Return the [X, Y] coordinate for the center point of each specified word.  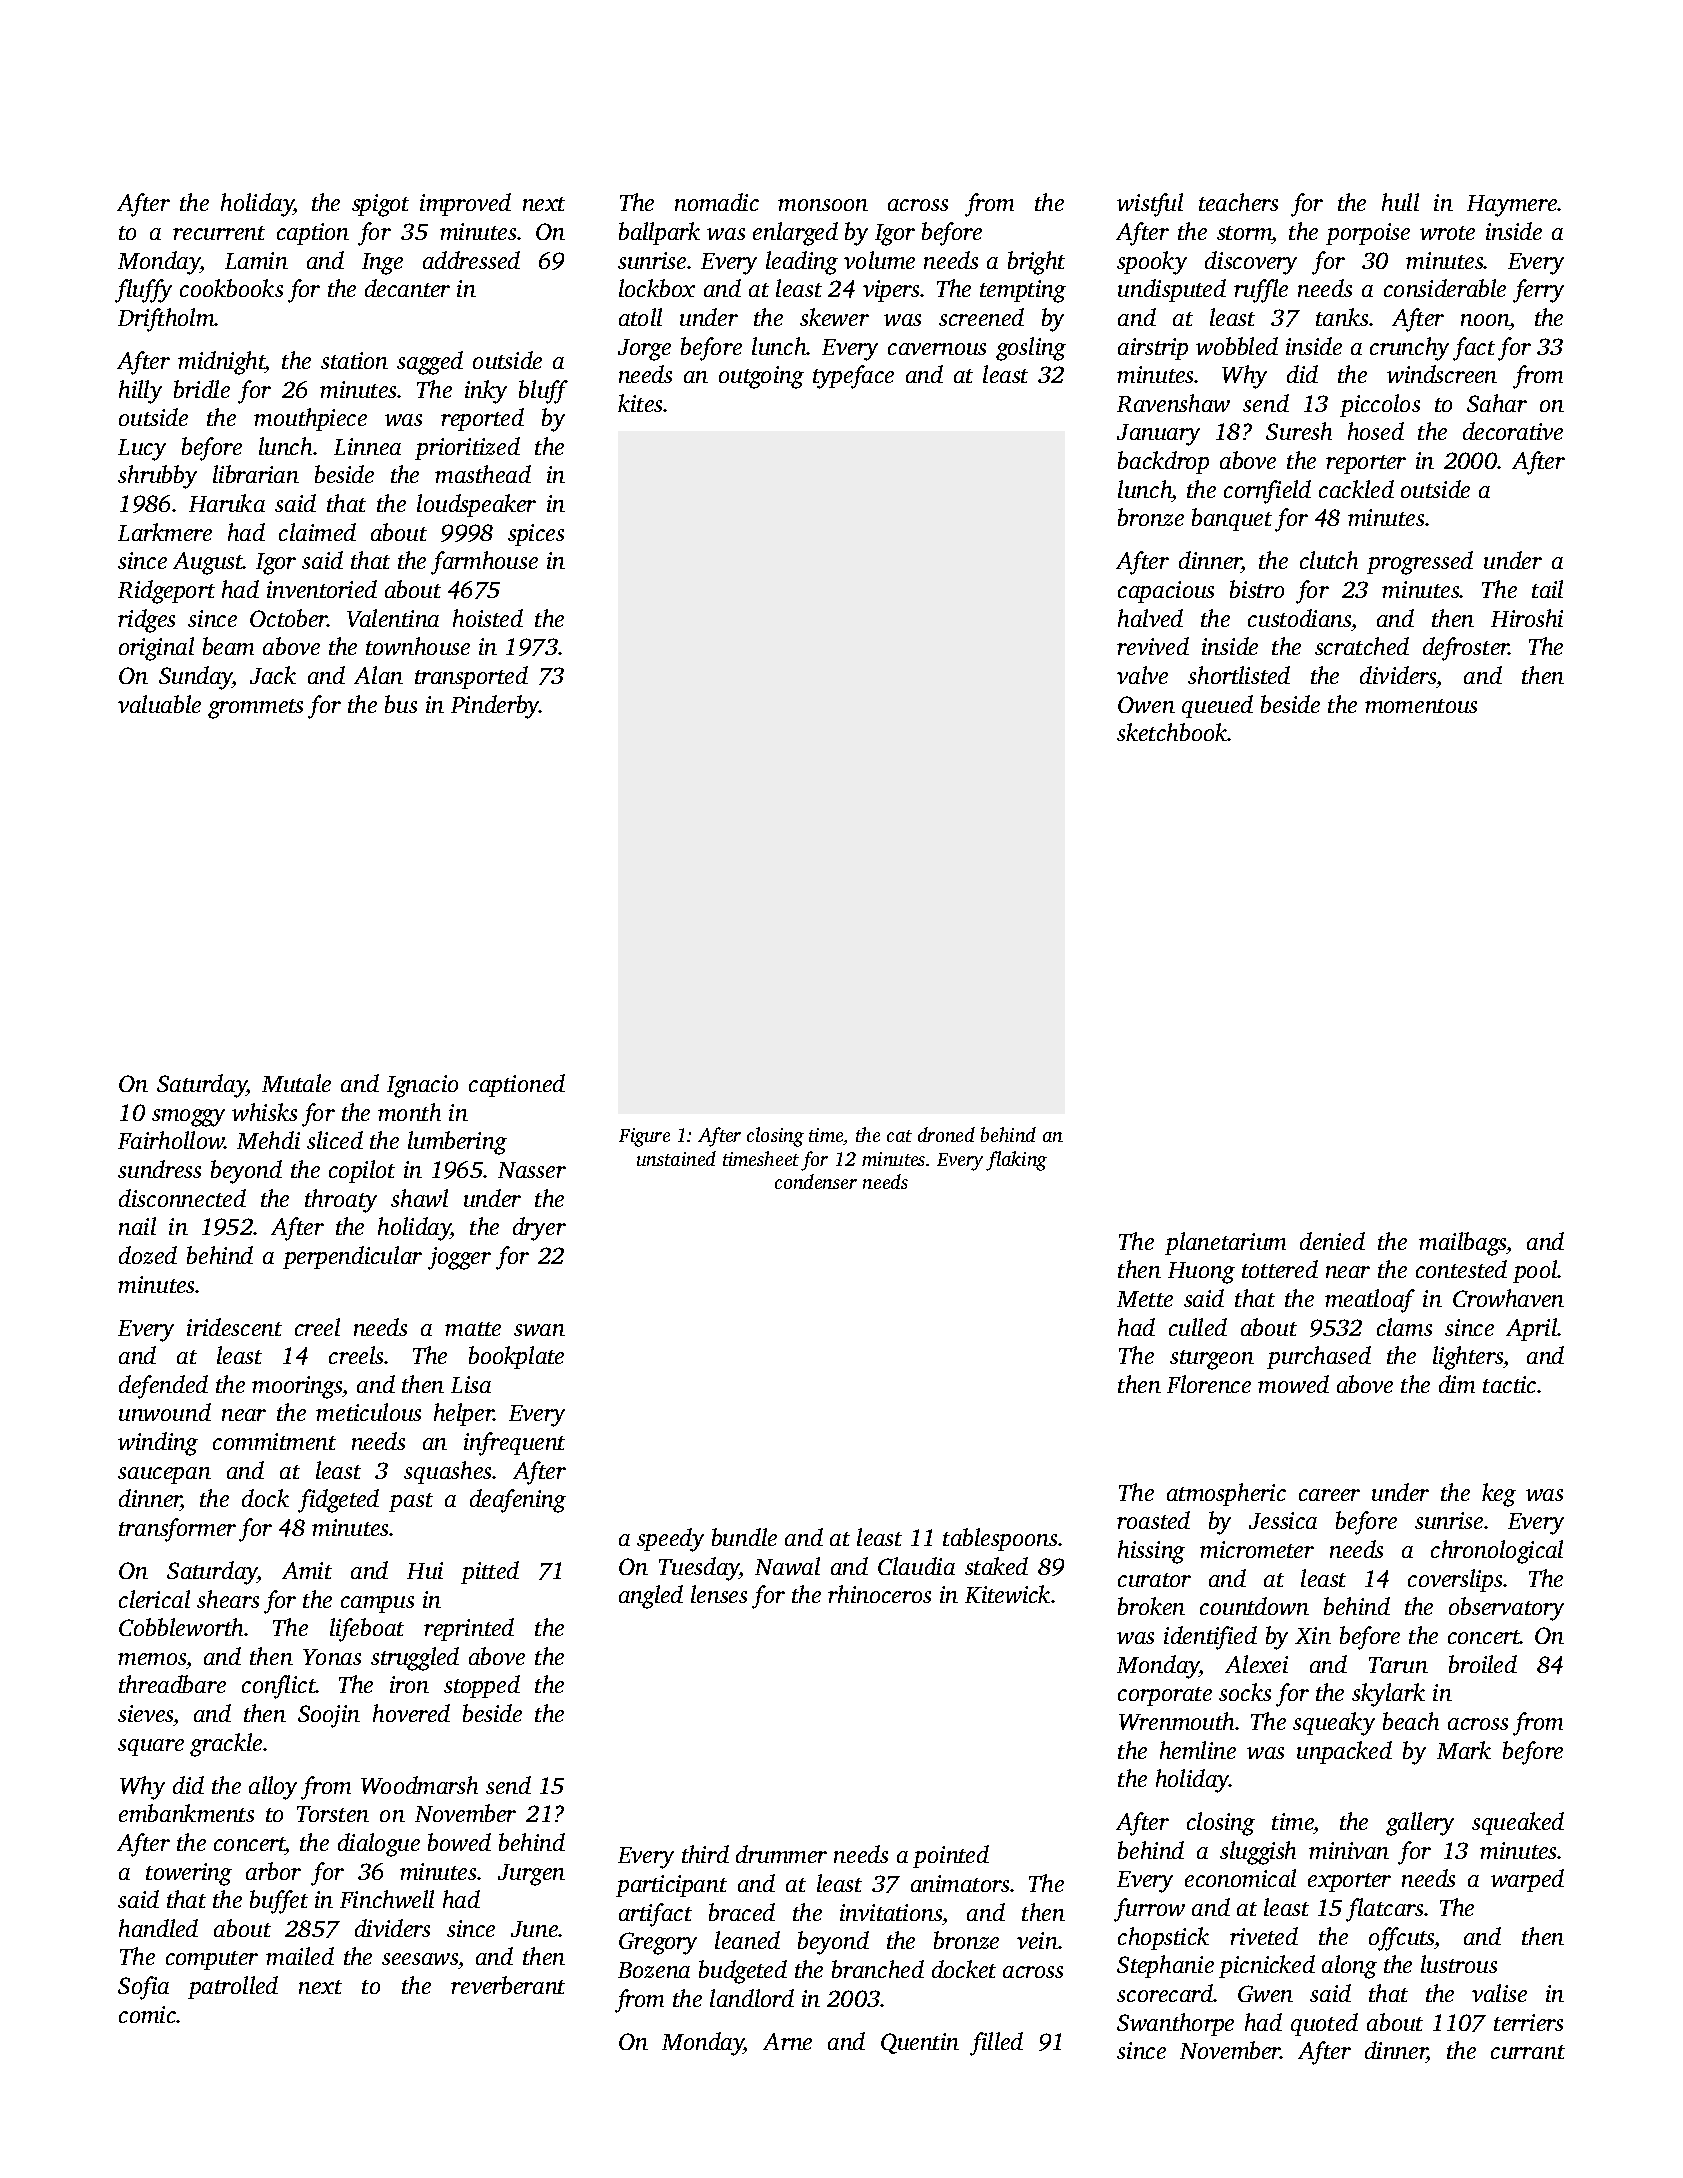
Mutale [296, 1083]
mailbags [1463, 1244]
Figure [644, 1137]
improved [465, 204]
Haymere [1512, 206]
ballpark [659, 233]
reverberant [508, 1985]
